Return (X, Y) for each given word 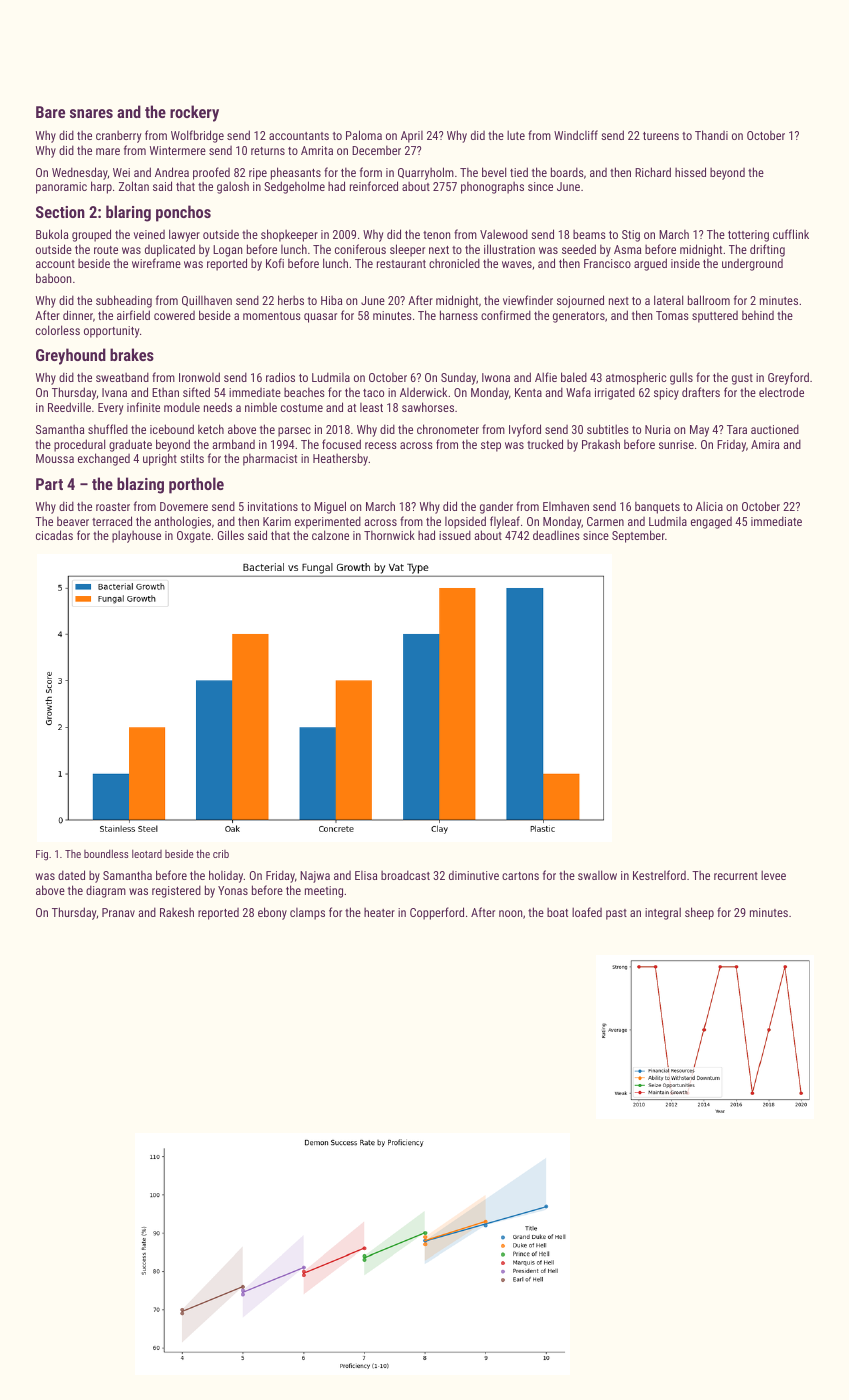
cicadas (54, 535)
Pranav (118, 912)
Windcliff (576, 135)
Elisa (366, 875)
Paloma (364, 135)
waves (517, 264)
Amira (765, 444)
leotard (147, 854)
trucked (545, 444)
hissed (690, 172)
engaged (711, 523)
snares (91, 113)
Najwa (315, 877)
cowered (174, 315)
